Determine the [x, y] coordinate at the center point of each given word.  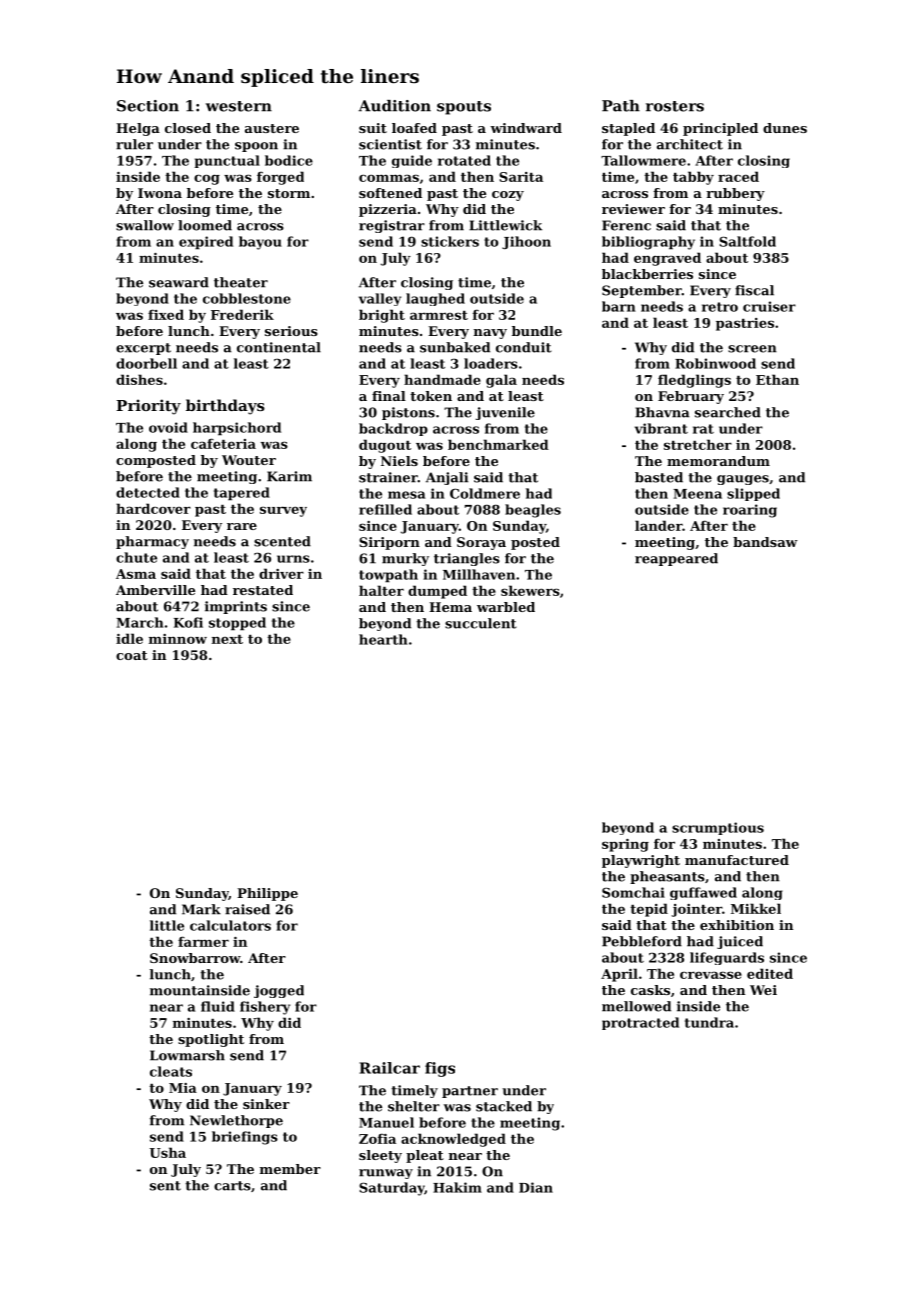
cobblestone [247, 298]
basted [659, 477]
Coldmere [485, 493]
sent [165, 1186]
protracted [640, 1023]
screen [752, 349]
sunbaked [455, 347]
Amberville [155, 590]
